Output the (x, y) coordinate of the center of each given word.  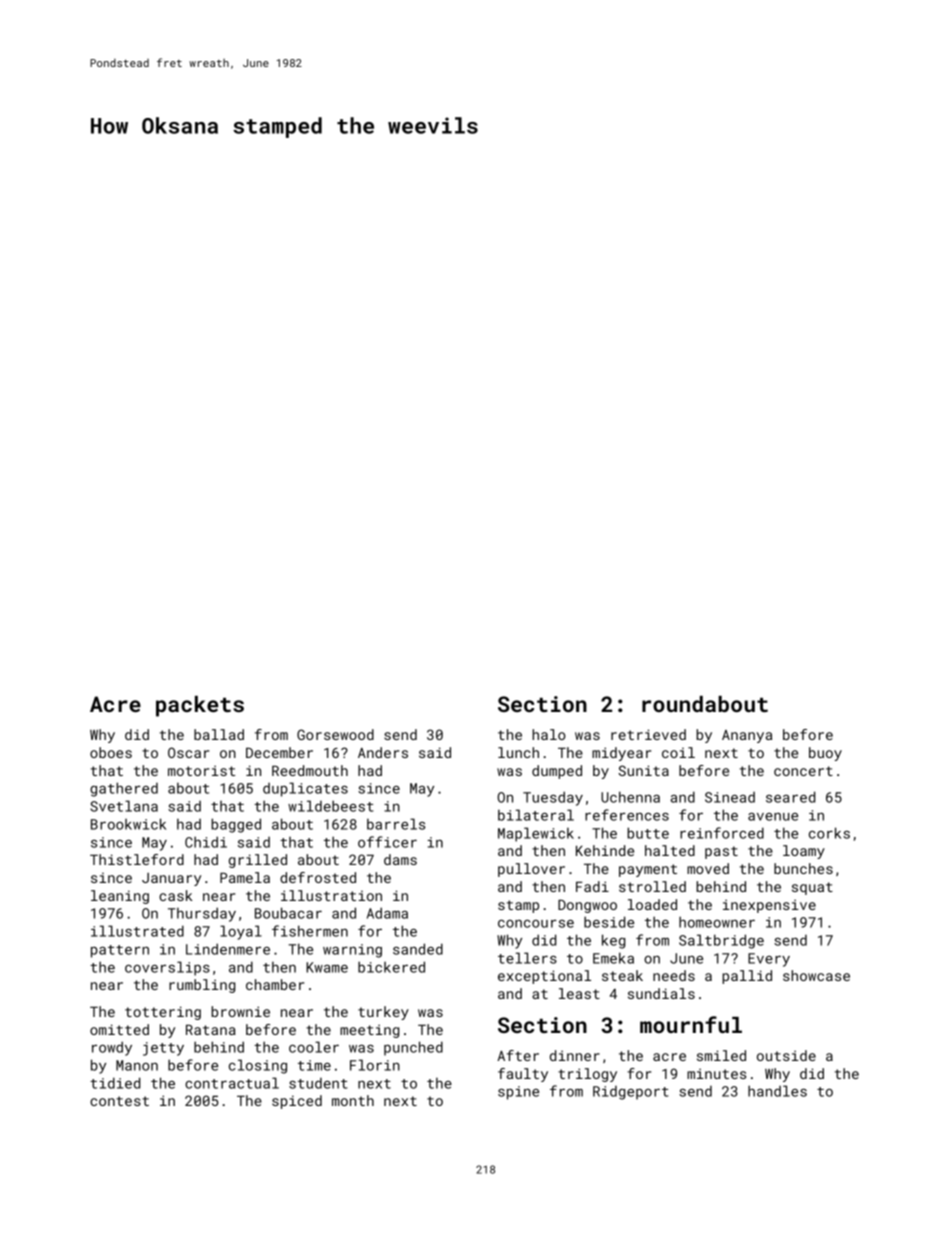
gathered (124, 789)
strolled (652, 886)
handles (777, 1091)
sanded (418, 949)
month (353, 1100)
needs (674, 975)
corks (829, 833)
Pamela (245, 877)
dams (400, 859)
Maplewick (536, 834)
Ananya (747, 736)
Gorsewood (335, 734)
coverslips (167, 968)
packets (200, 706)
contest (119, 1101)
